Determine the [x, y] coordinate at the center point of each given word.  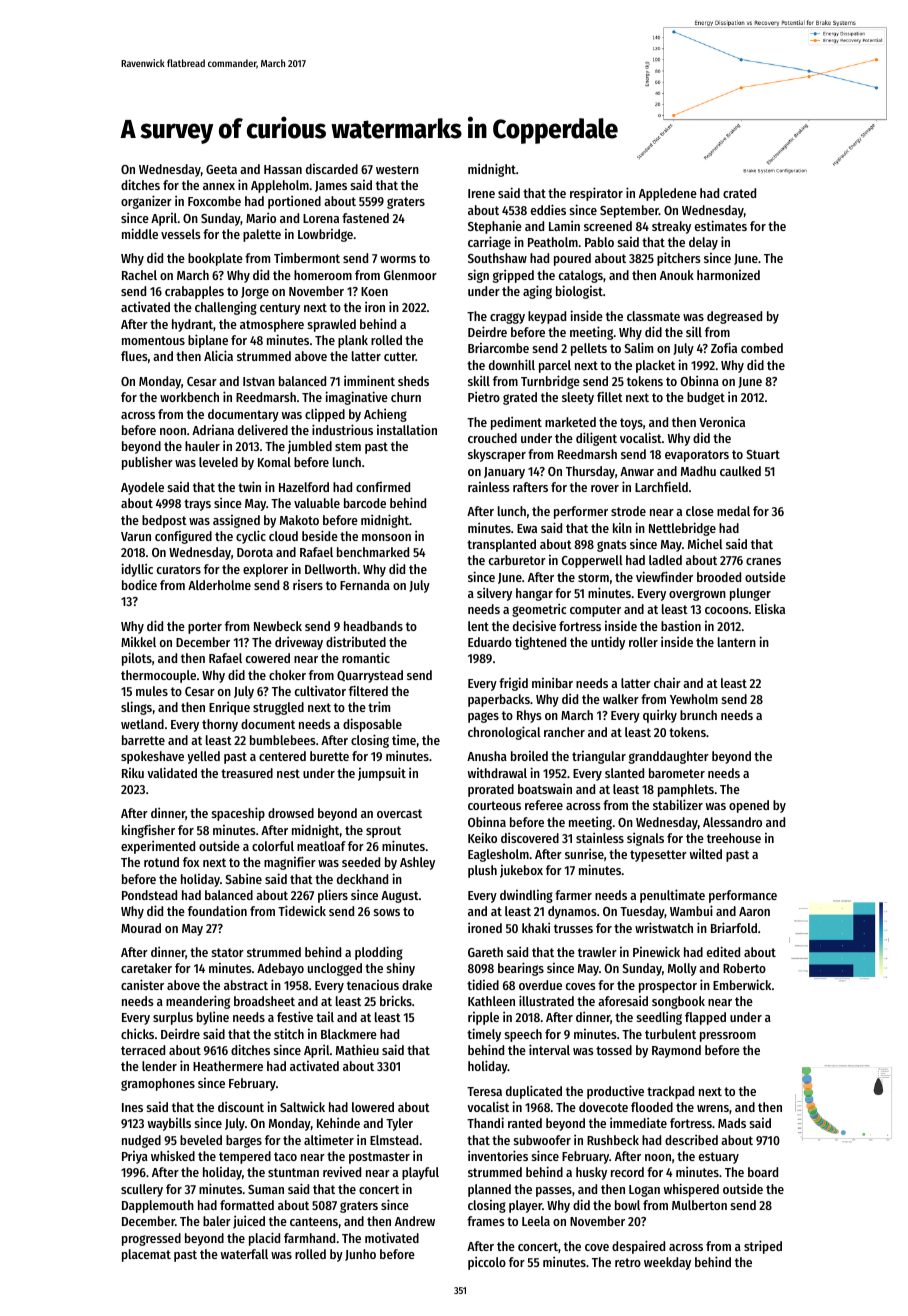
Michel [705, 543]
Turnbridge [550, 382]
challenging [226, 308]
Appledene [668, 194]
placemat [146, 1255]
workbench [189, 397]
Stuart [763, 454]
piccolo [487, 1263]
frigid [513, 684]
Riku [133, 773]
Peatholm [553, 242]
